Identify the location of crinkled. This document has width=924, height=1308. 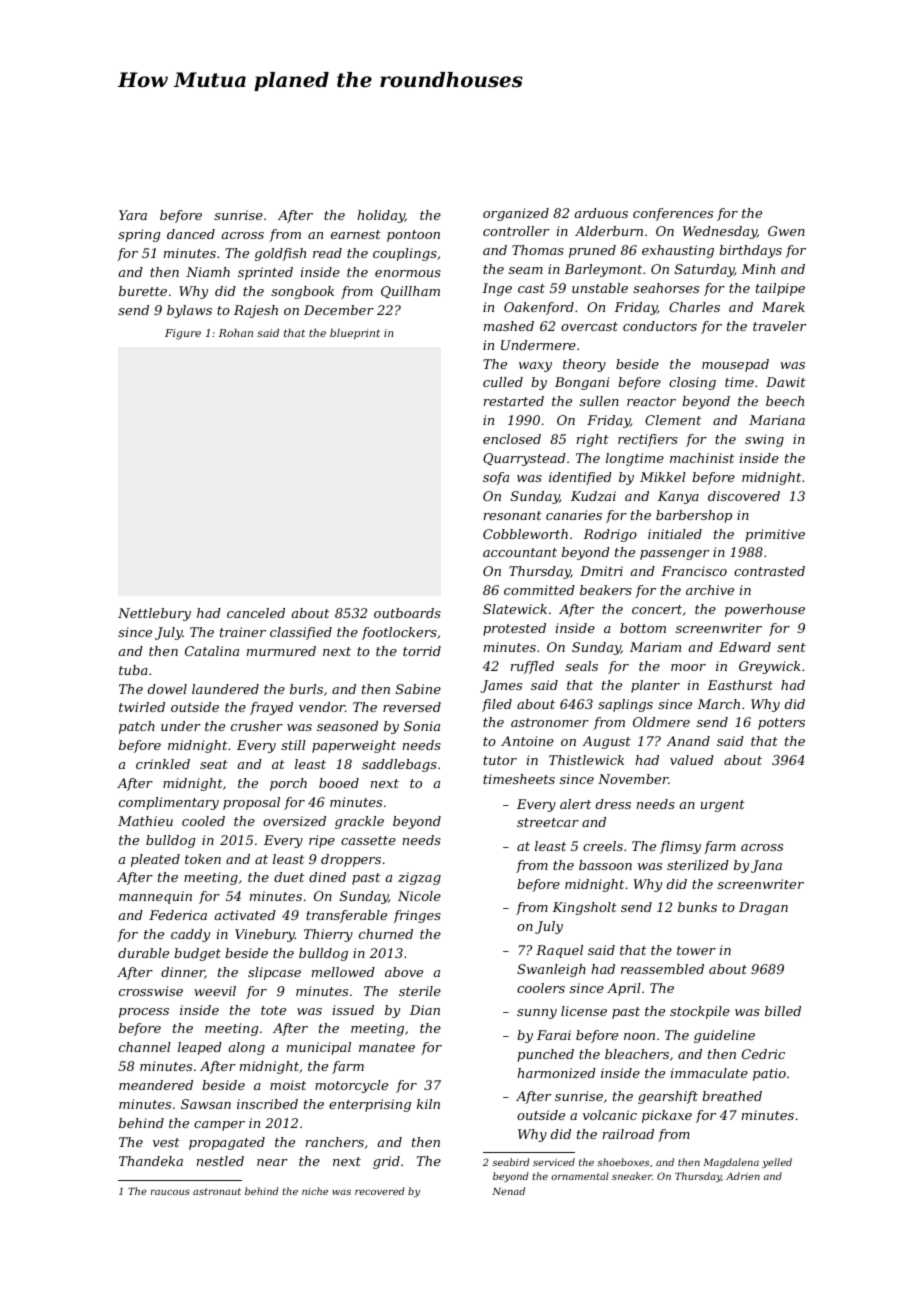
(163, 764).
